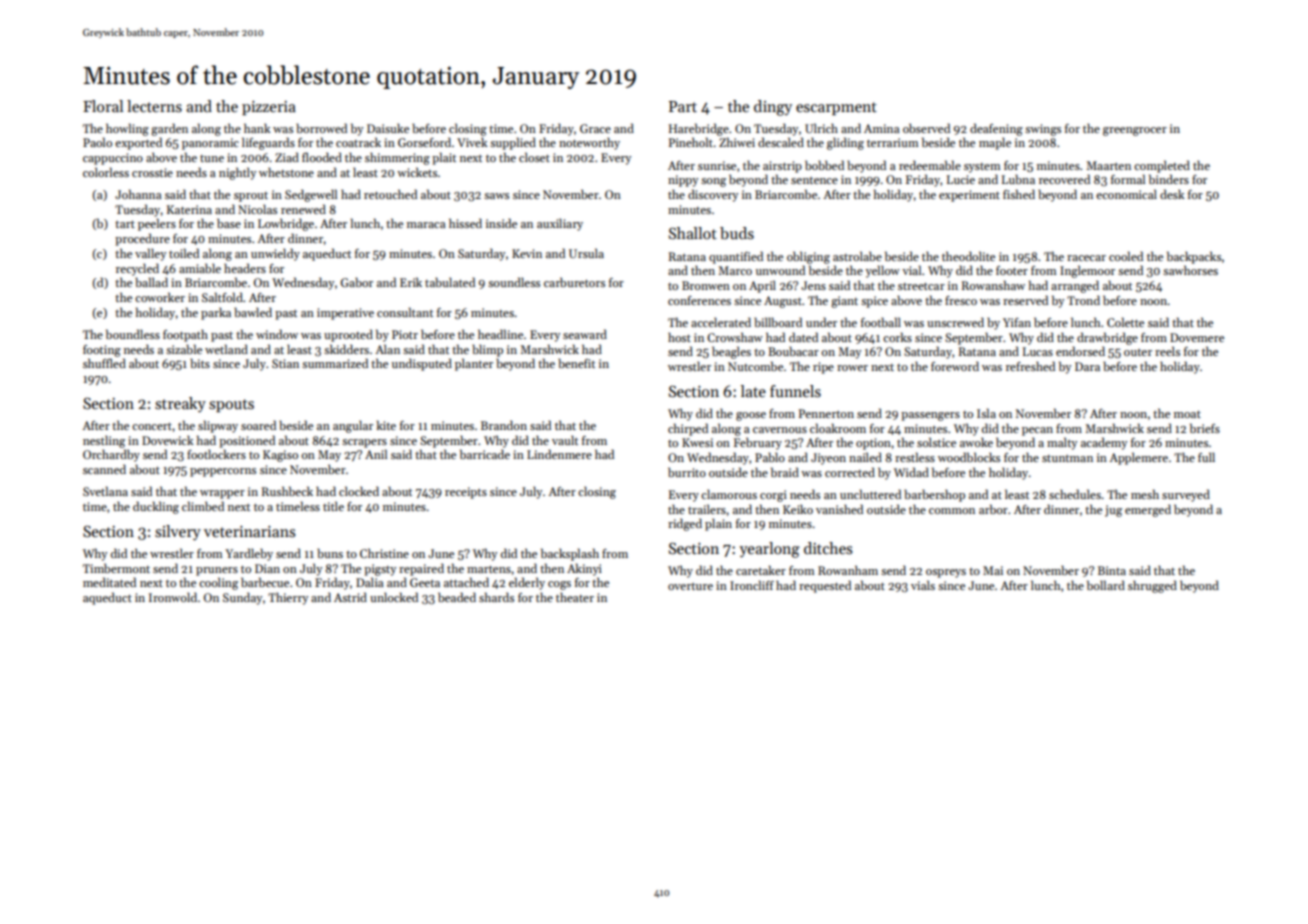 The width and height of the screenshot is (1308, 924). What do you see at coordinates (125, 224) in the screenshot?
I see `tart` at bounding box center [125, 224].
